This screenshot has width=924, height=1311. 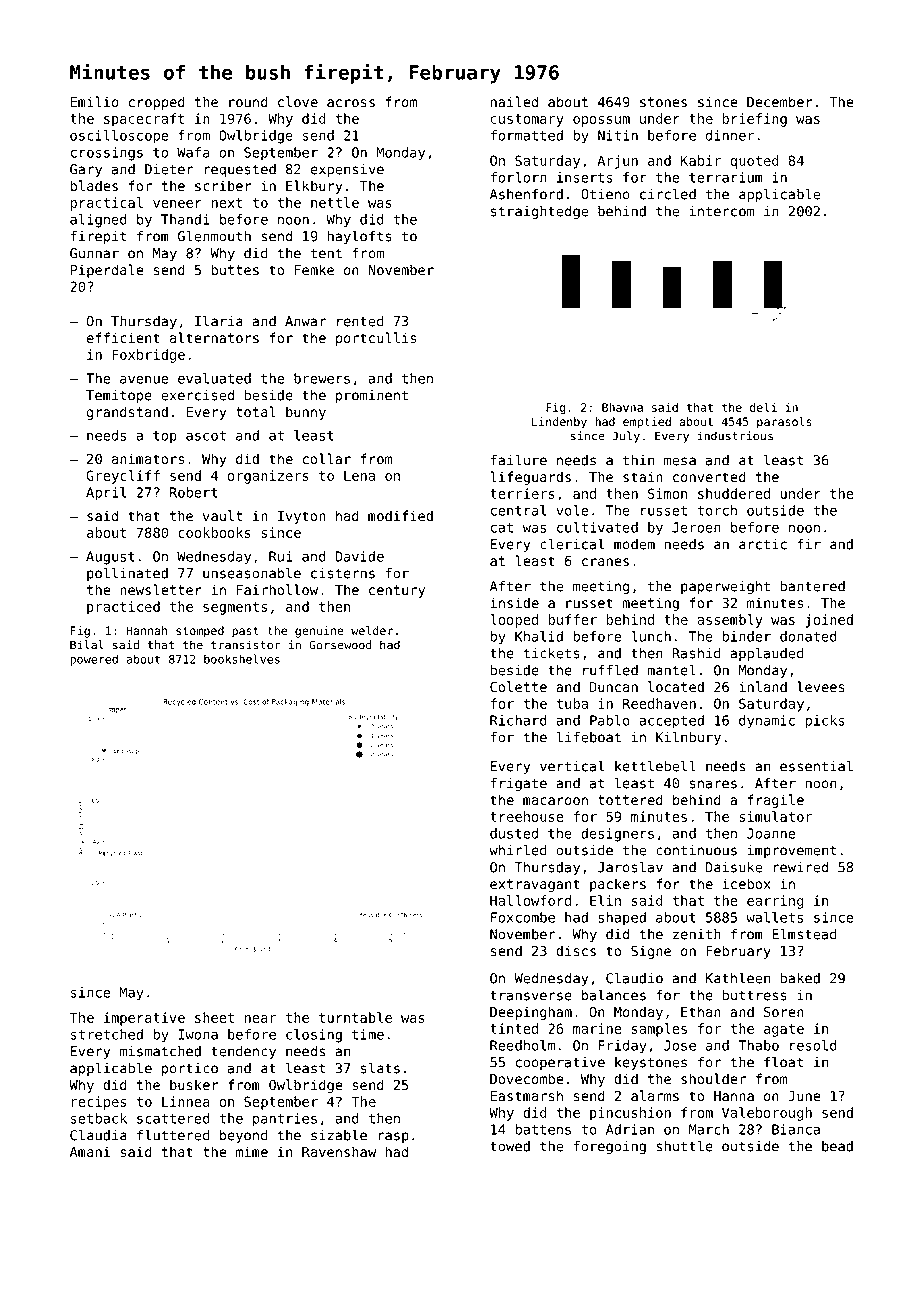 I want to click on Greycliff, so click(x=123, y=477).
